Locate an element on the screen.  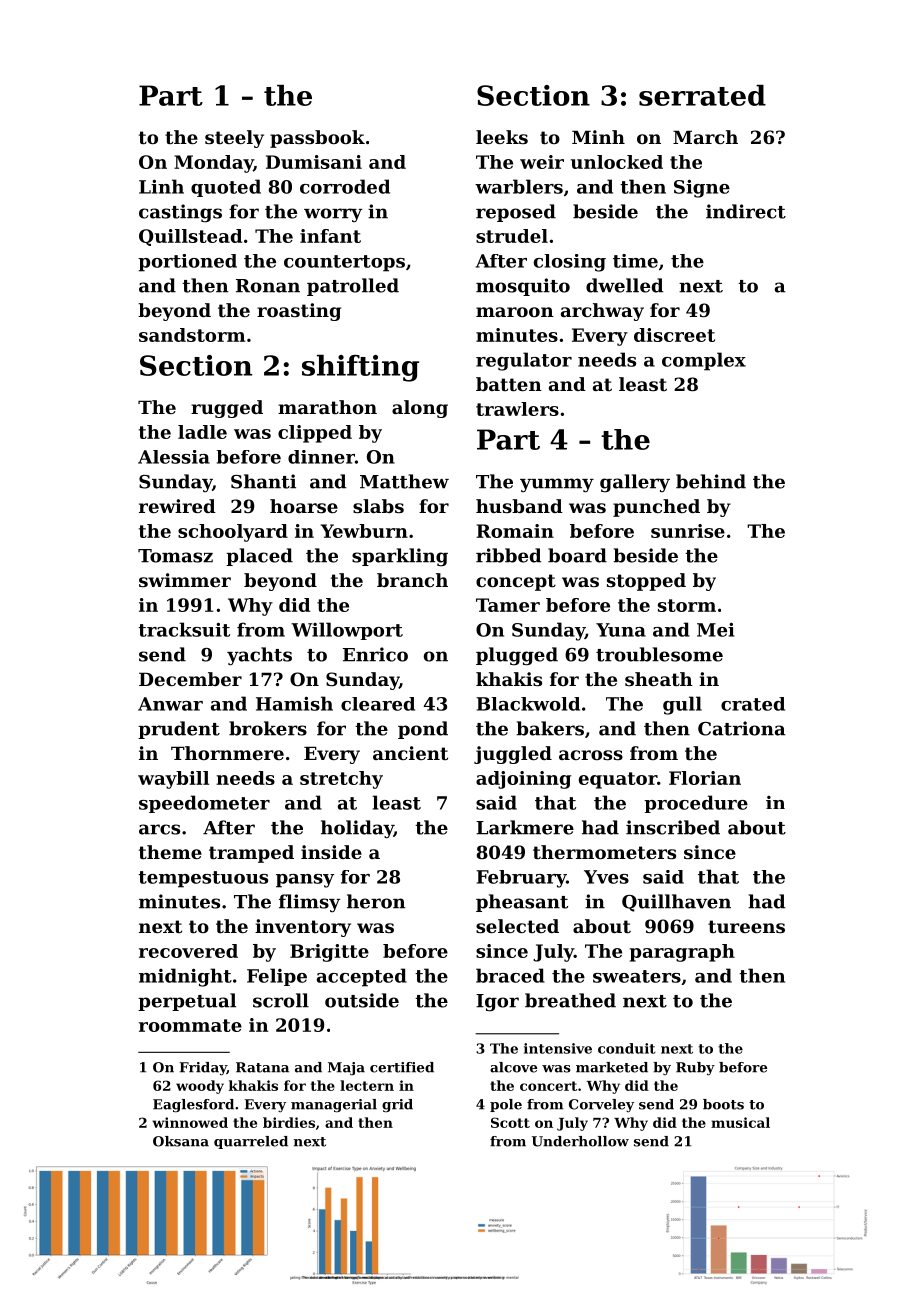
steely is located at coordinates (234, 139).
